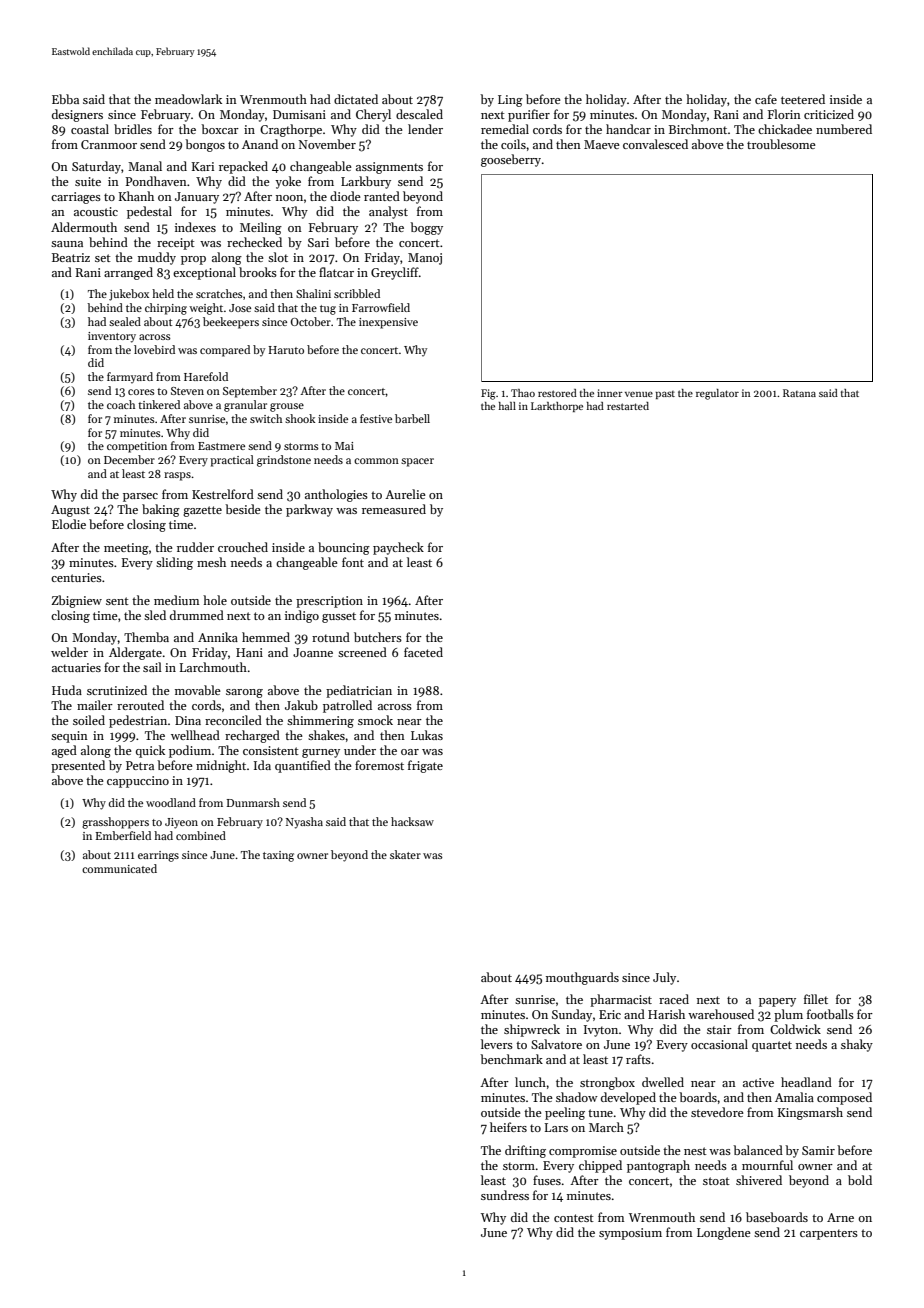 The height and width of the page is (1308, 924). What do you see at coordinates (215, 600) in the page?
I see `hole` at bounding box center [215, 600].
